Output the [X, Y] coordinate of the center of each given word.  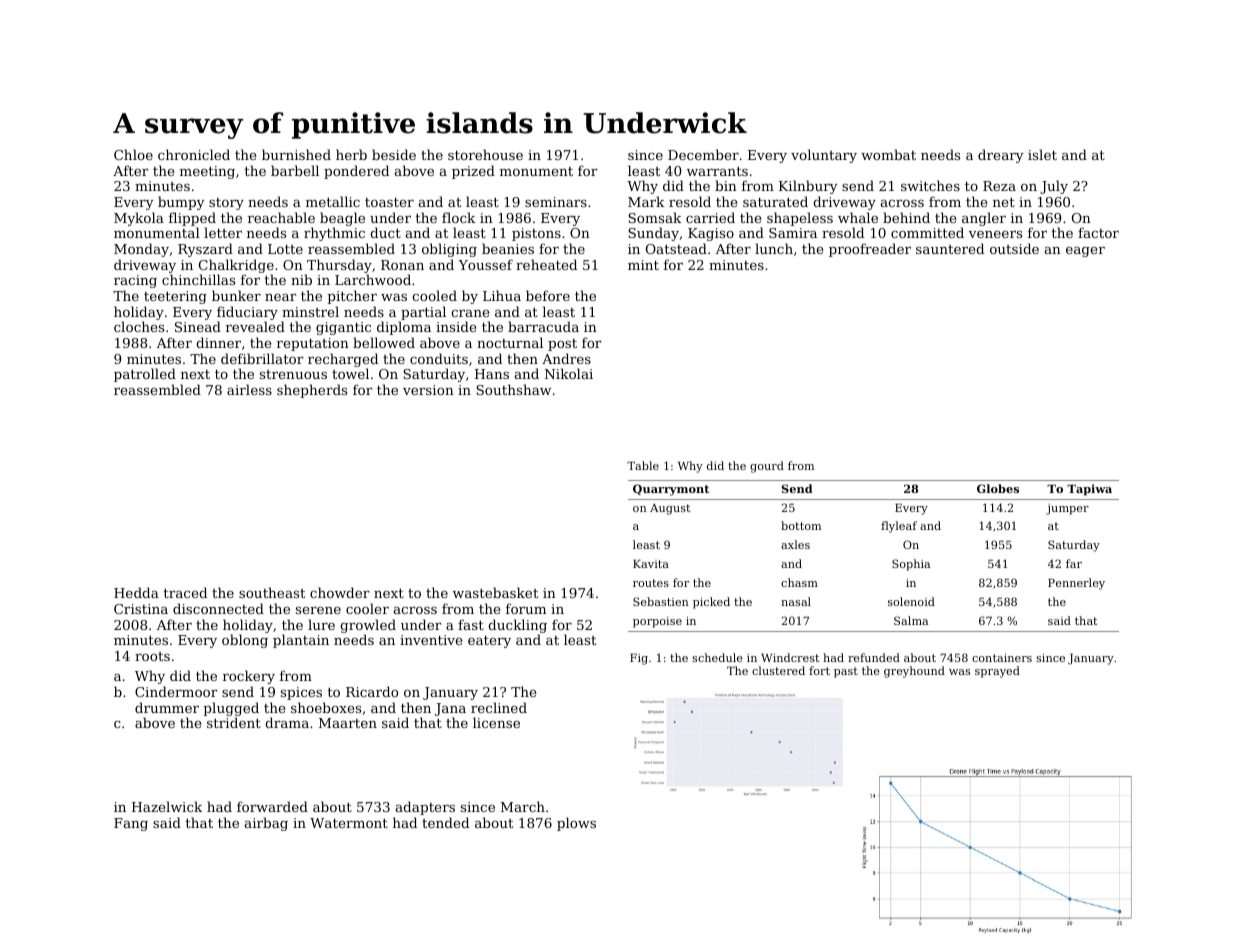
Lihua [502, 295]
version [428, 390]
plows [576, 824]
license [496, 722]
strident [234, 722]
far [1074, 563]
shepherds [312, 391]
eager [1085, 252]
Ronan [402, 265]
